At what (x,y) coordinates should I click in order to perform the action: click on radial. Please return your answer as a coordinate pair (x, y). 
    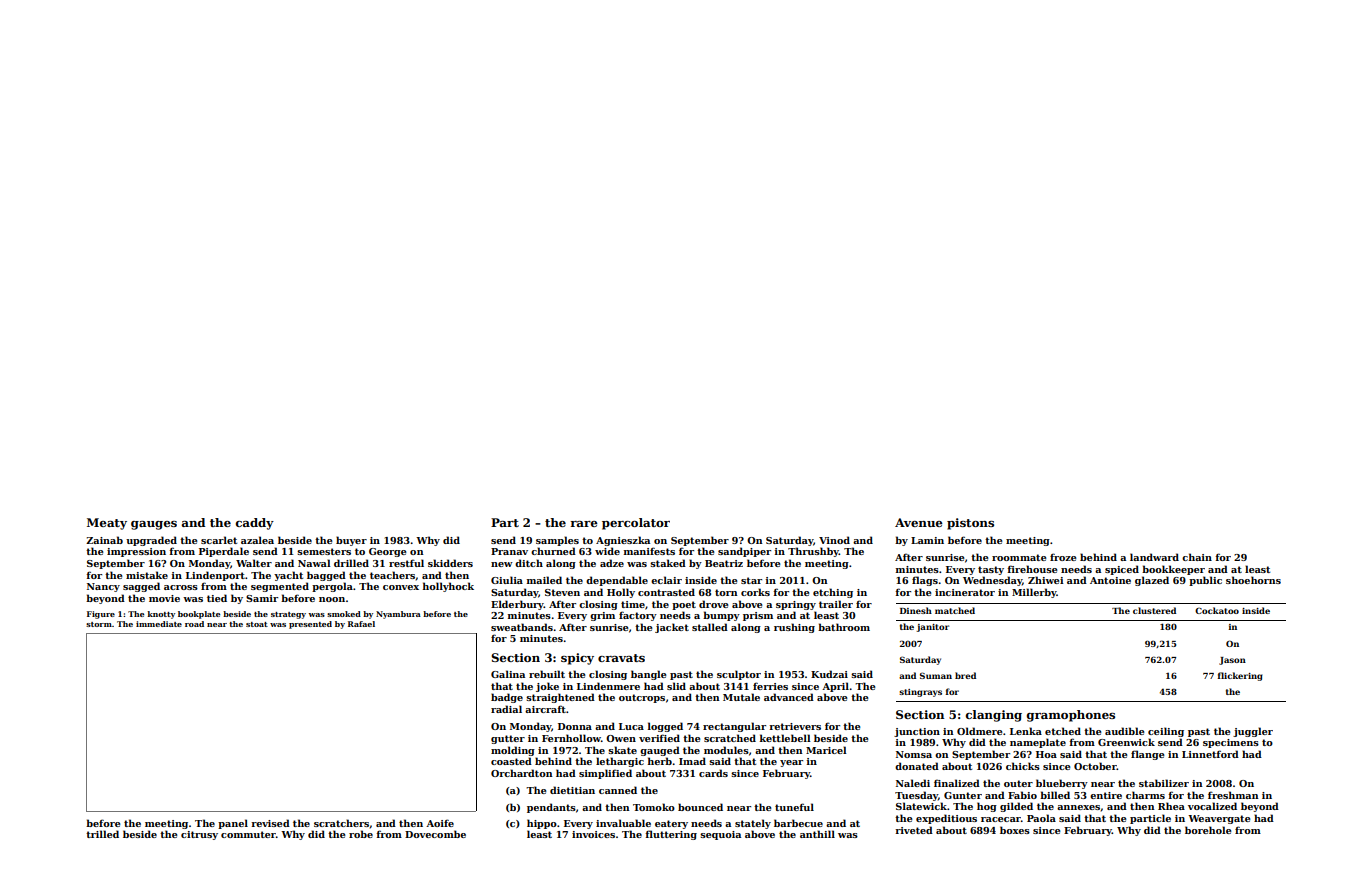
    Looking at the image, I should click on (506, 709).
